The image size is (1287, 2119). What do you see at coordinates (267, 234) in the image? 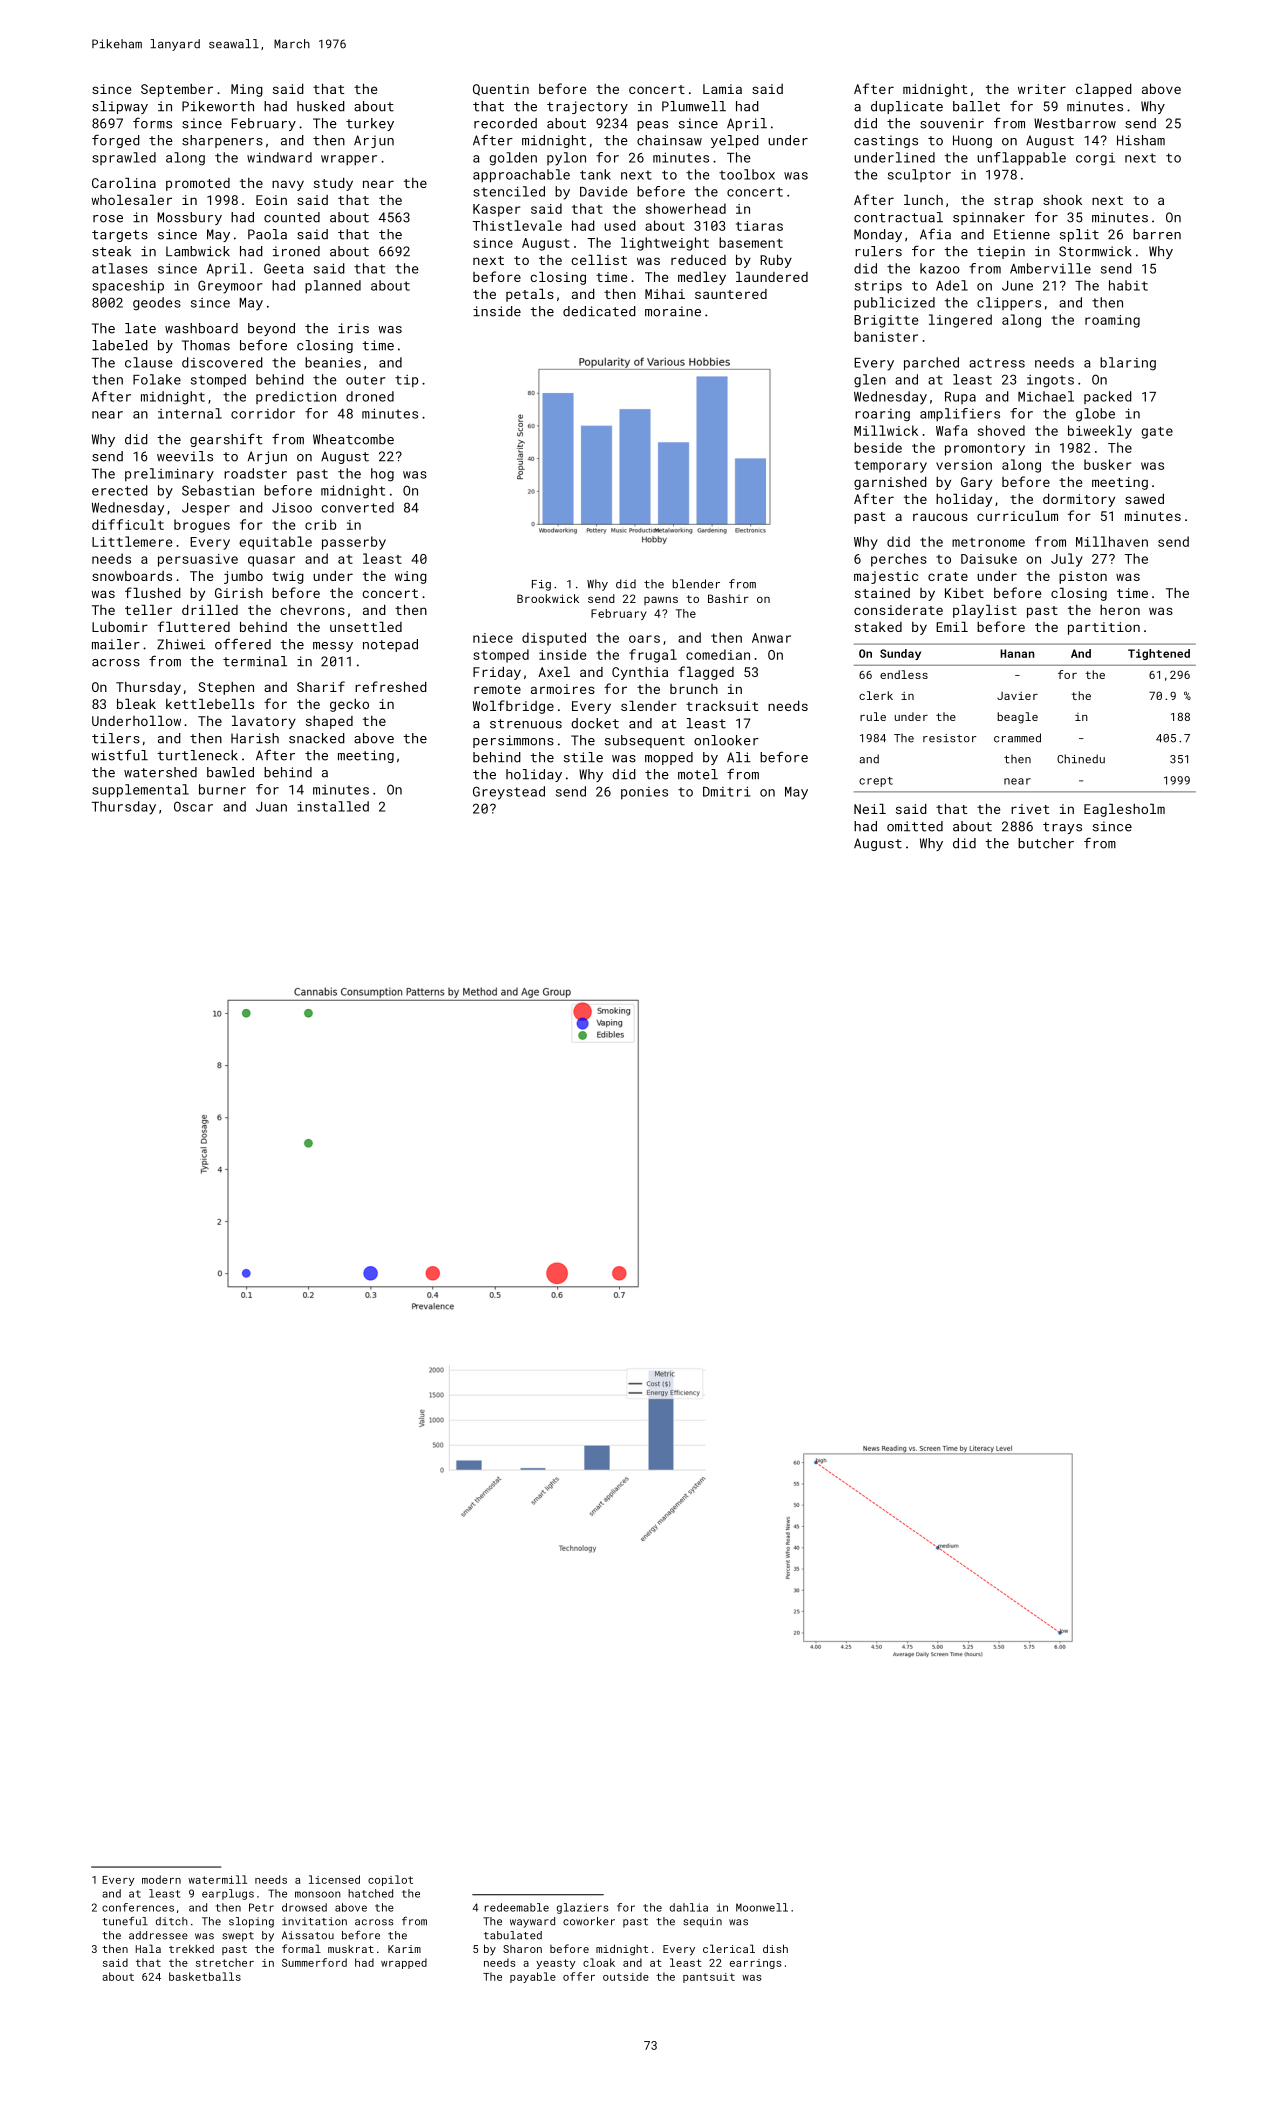
I see `Paola` at bounding box center [267, 234].
